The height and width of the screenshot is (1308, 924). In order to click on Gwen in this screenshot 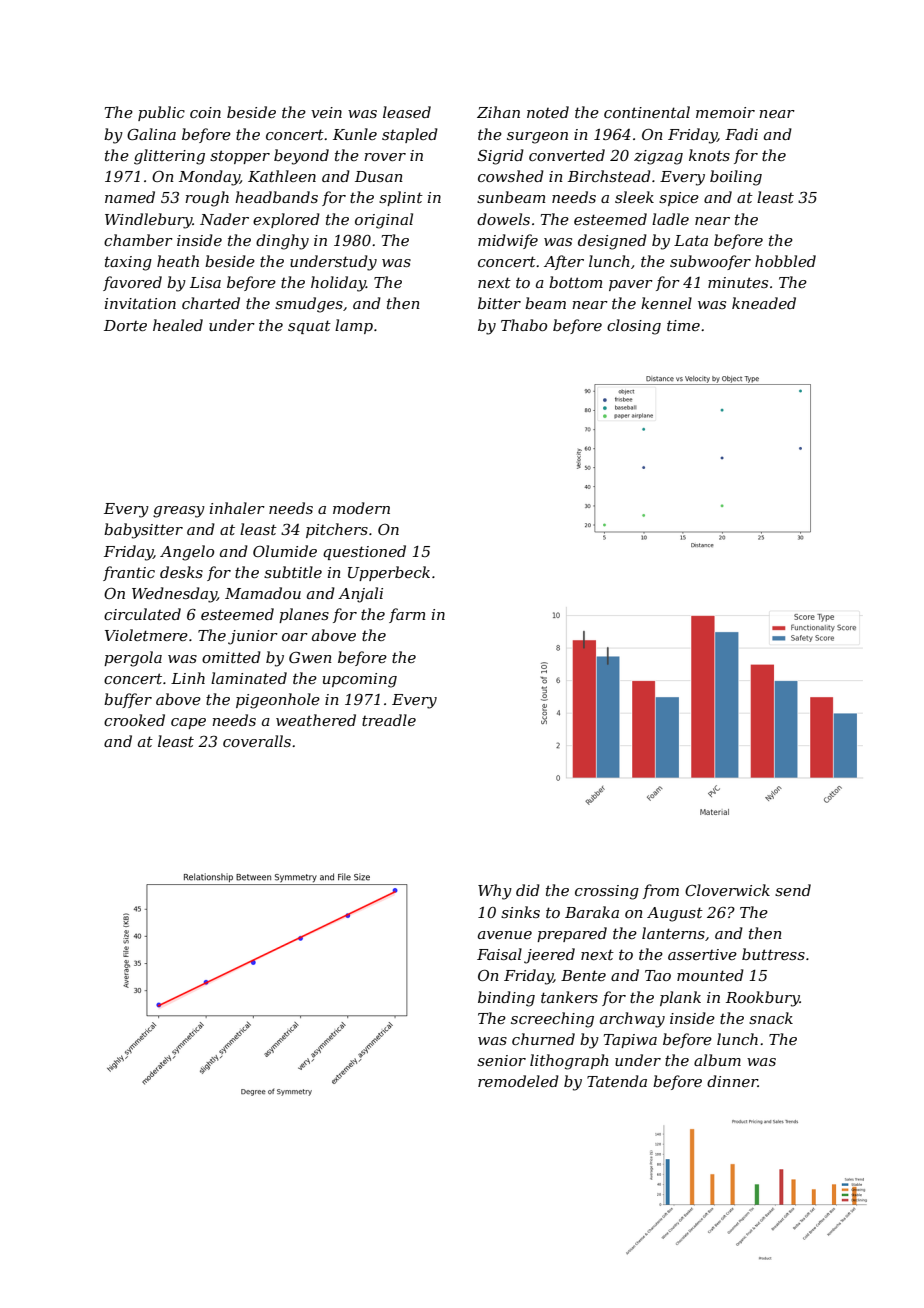, I will do `click(310, 657)`.
